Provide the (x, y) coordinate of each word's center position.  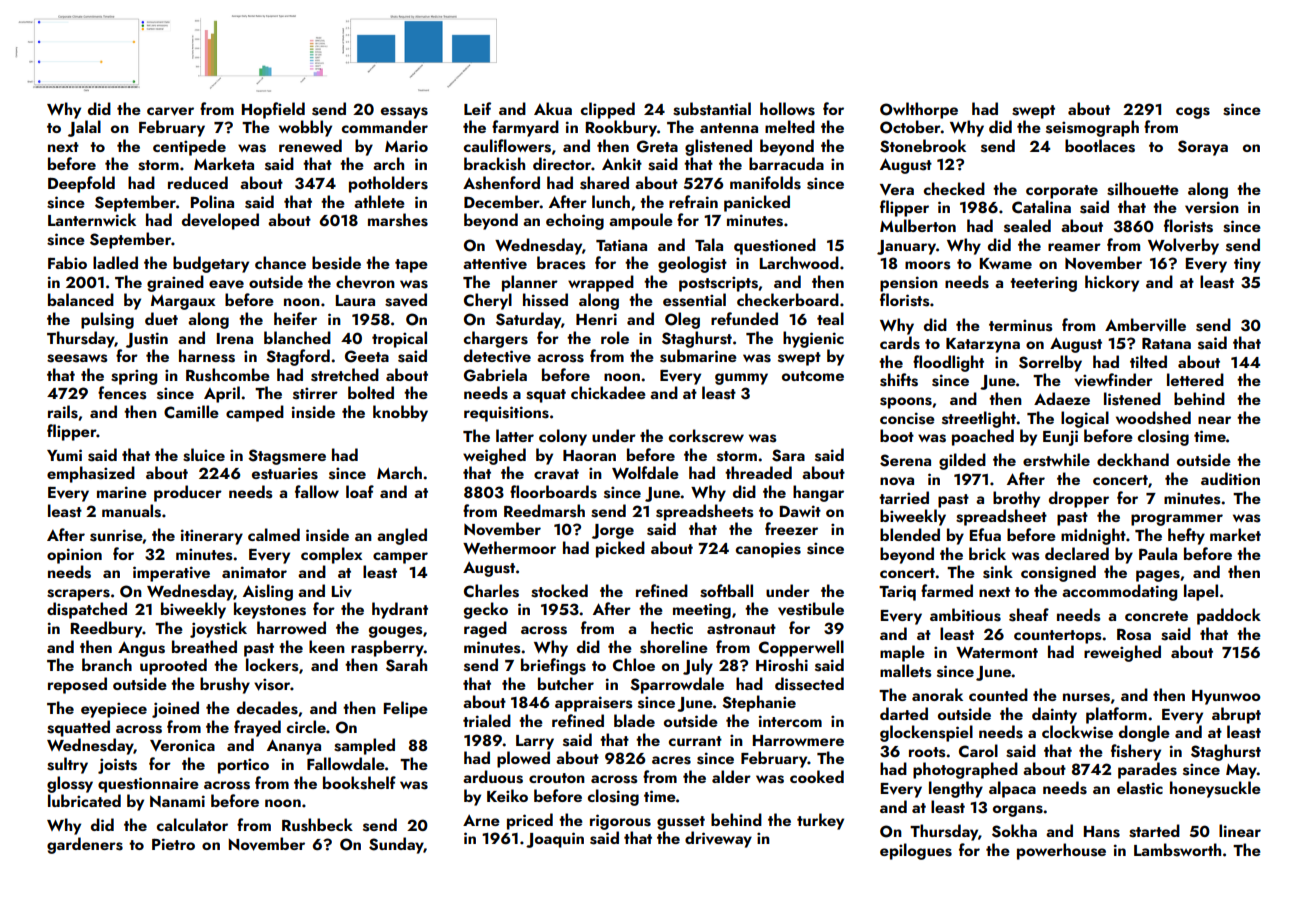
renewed (310, 145)
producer (188, 493)
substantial (712, 109)
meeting (702, 611)
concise (907, 418)
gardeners (85, 845)
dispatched (87, 610)
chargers (495, 339)
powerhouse (1061, 851)
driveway (718, 839)
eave (226, 284)
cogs (1193, 113)
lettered (1195, 379)
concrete (1156, 616)
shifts (899, 380)
